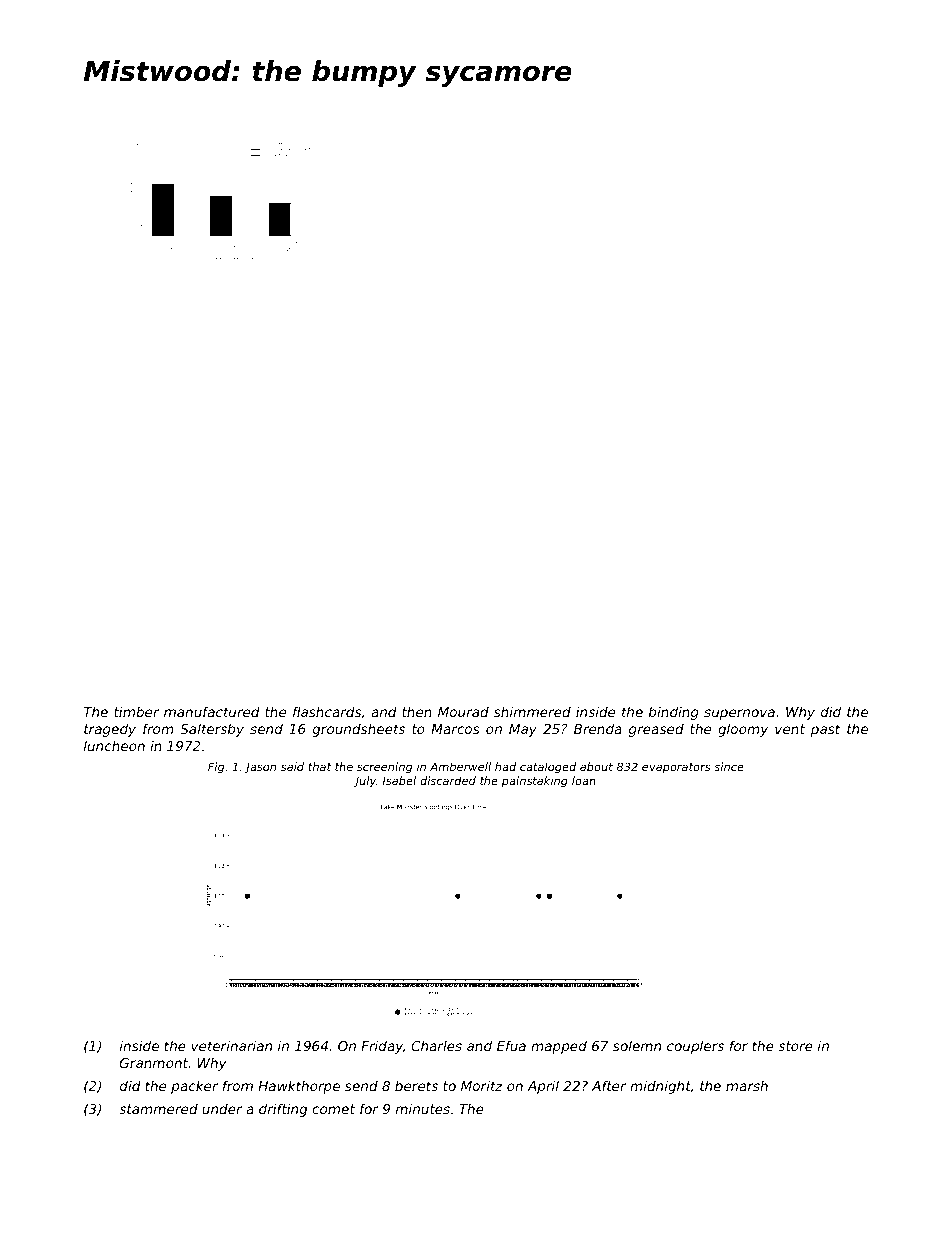  What do you see at coordinates (674, 713) in the screenshot?
I see `binding` at bounding box center [674, 713].
